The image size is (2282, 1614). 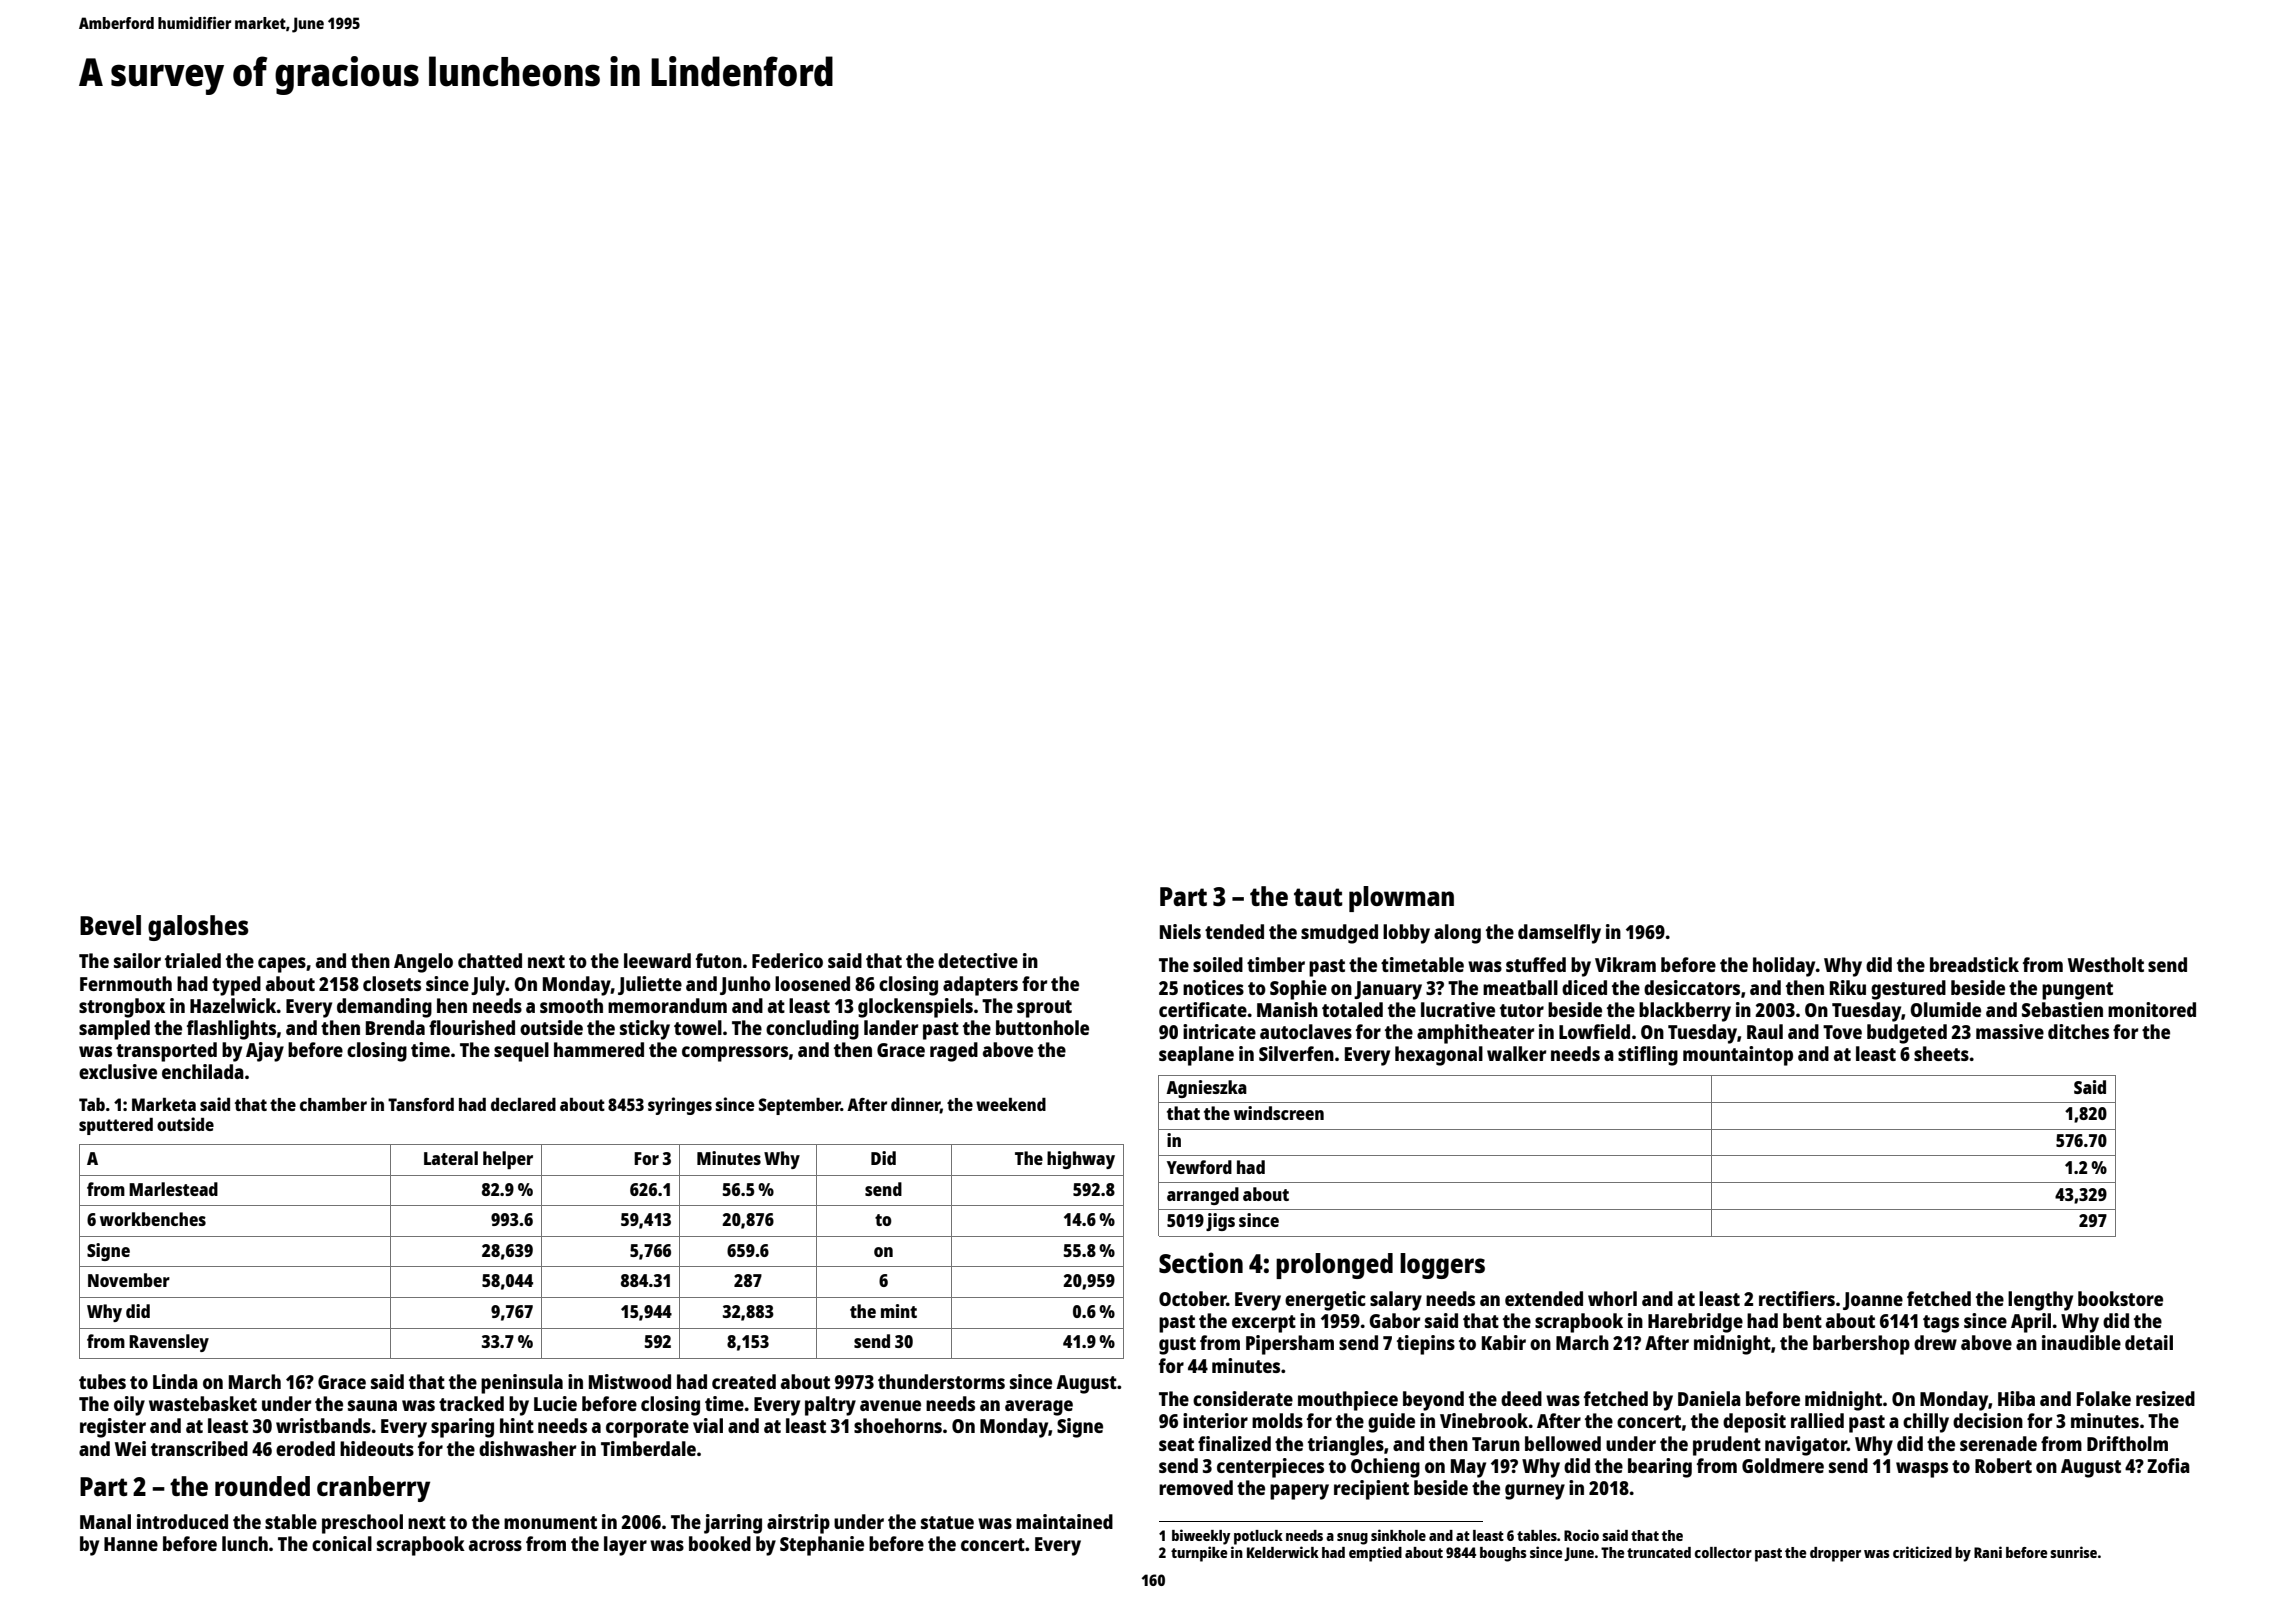 What do you see at coordinates (2106, 964) in the screenshot?
I see `Westholt` at bounding box center [2106, 964].
